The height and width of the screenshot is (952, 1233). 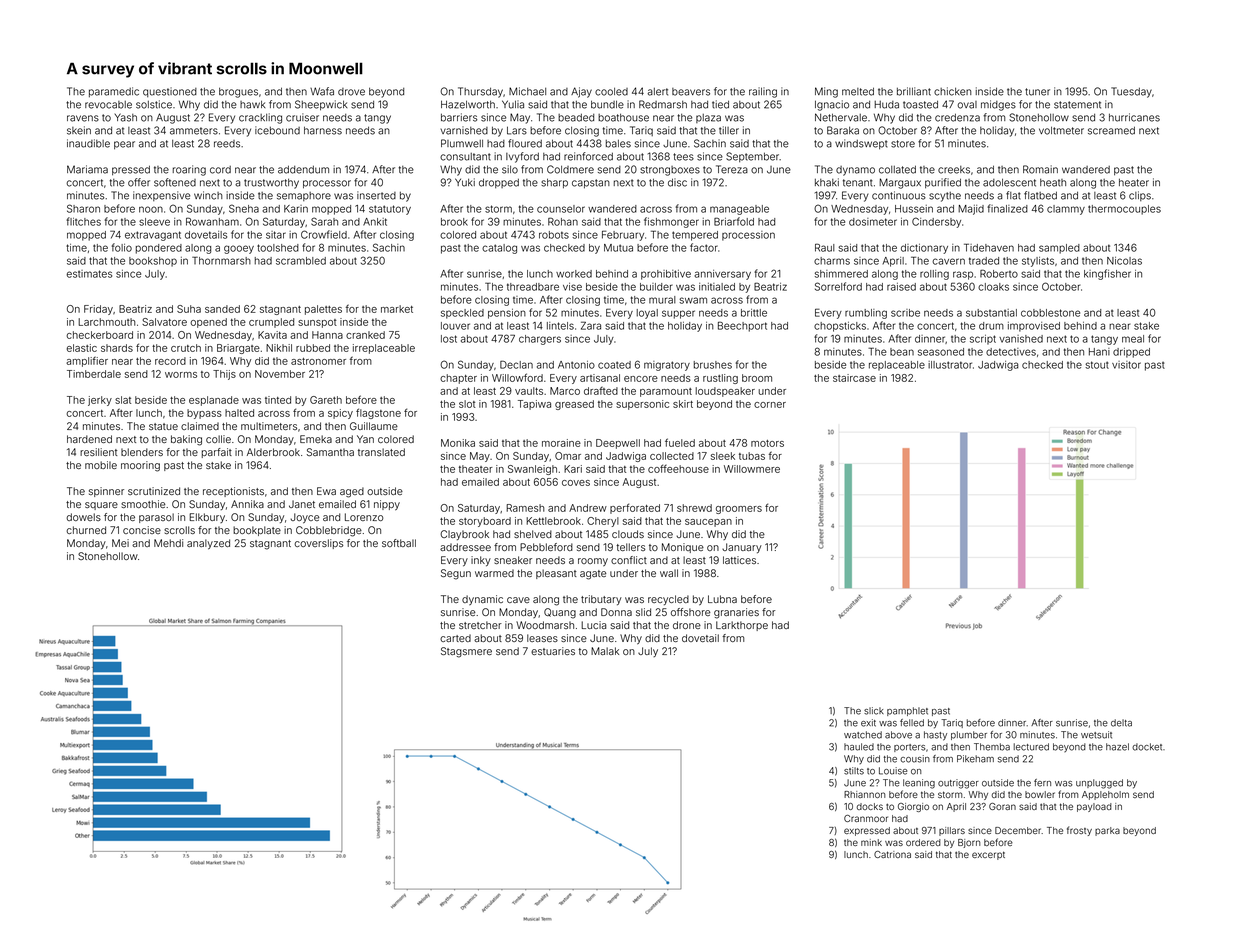 What do you see at coordinates (316, 439) in the screenshot?
I see `Emeka` at bounding box center [316, 439].
